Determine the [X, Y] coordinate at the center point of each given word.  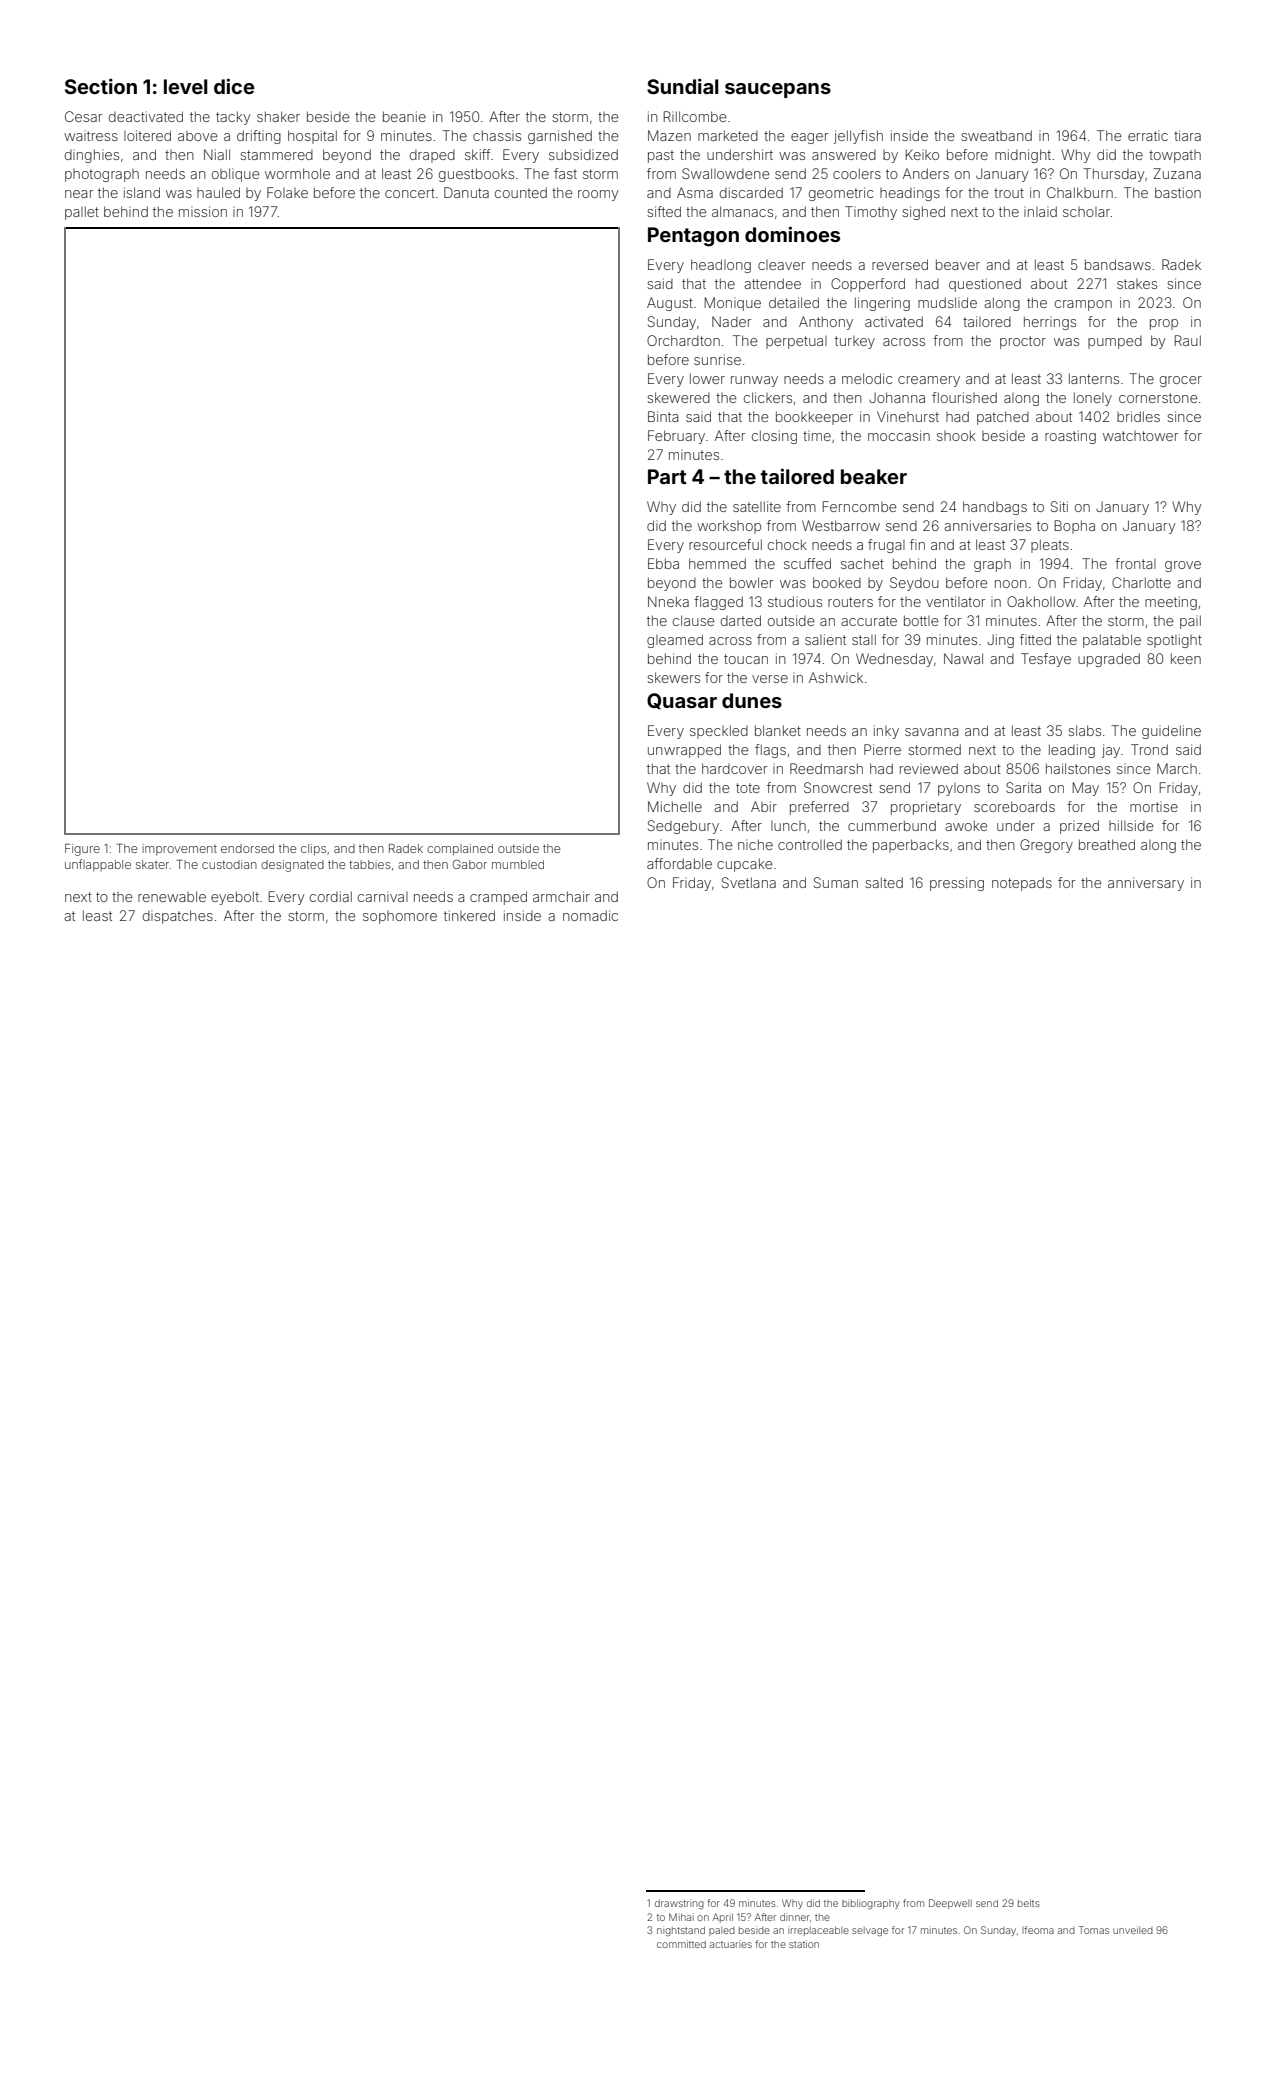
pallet [82, 213]
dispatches [178, 917]
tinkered [469, 915]
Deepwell [950, 1904]
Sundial [683, 86]
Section [101, 86]
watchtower [1140, 436]
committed [681, 1944]
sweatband [996, 135]
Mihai [681, 1917]
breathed [1107, 844]
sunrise [717, 359]
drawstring [679, 1904]
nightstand [681, 1931]
